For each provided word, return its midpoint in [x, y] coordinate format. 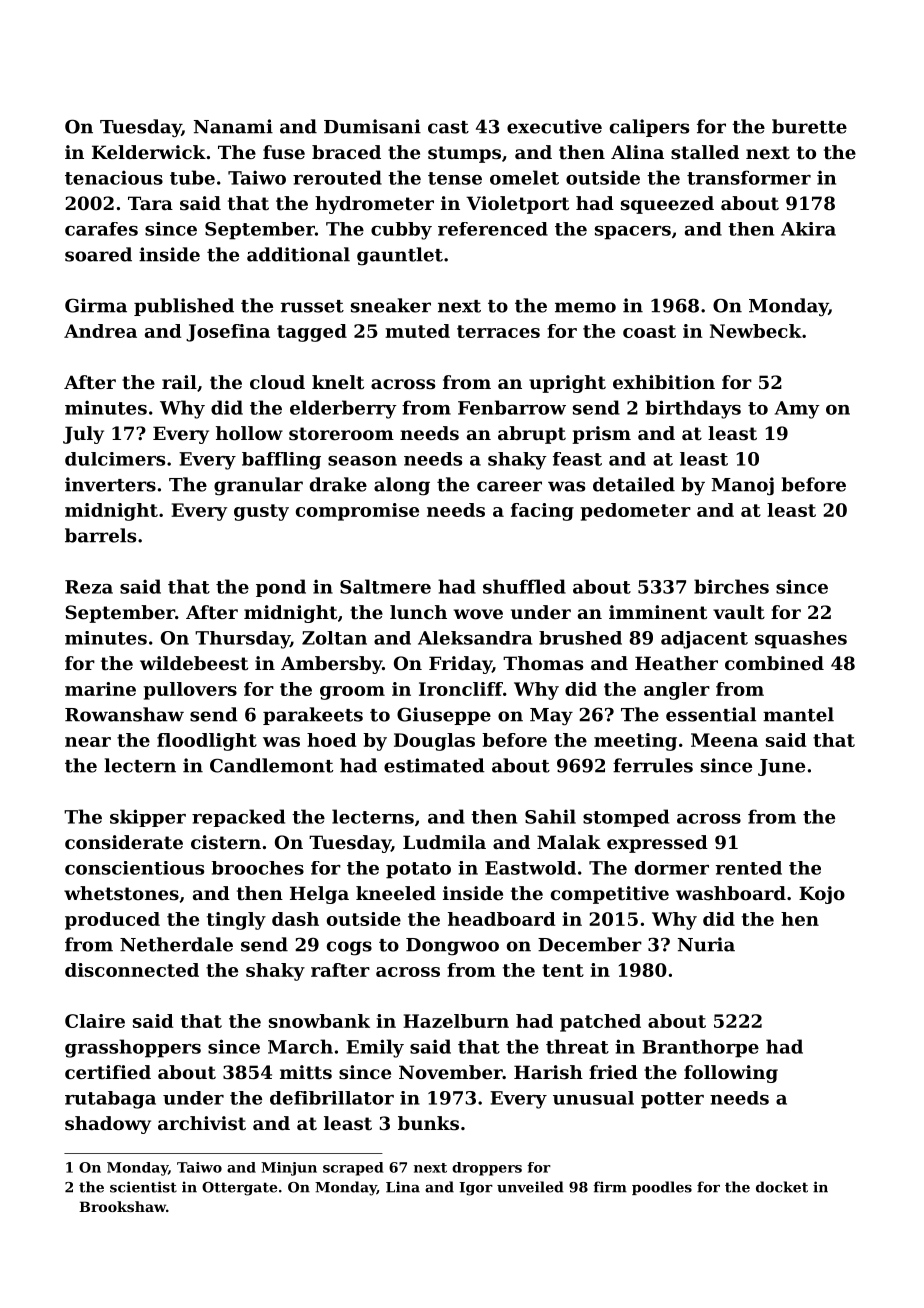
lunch [418, 612]
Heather [676, 663]
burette [809, 126]
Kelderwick [149, 152]
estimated [434, 765]
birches [731, 586]
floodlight [207, 742]
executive [554, 126]
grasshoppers [133, 1048]
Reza [89, 587]
